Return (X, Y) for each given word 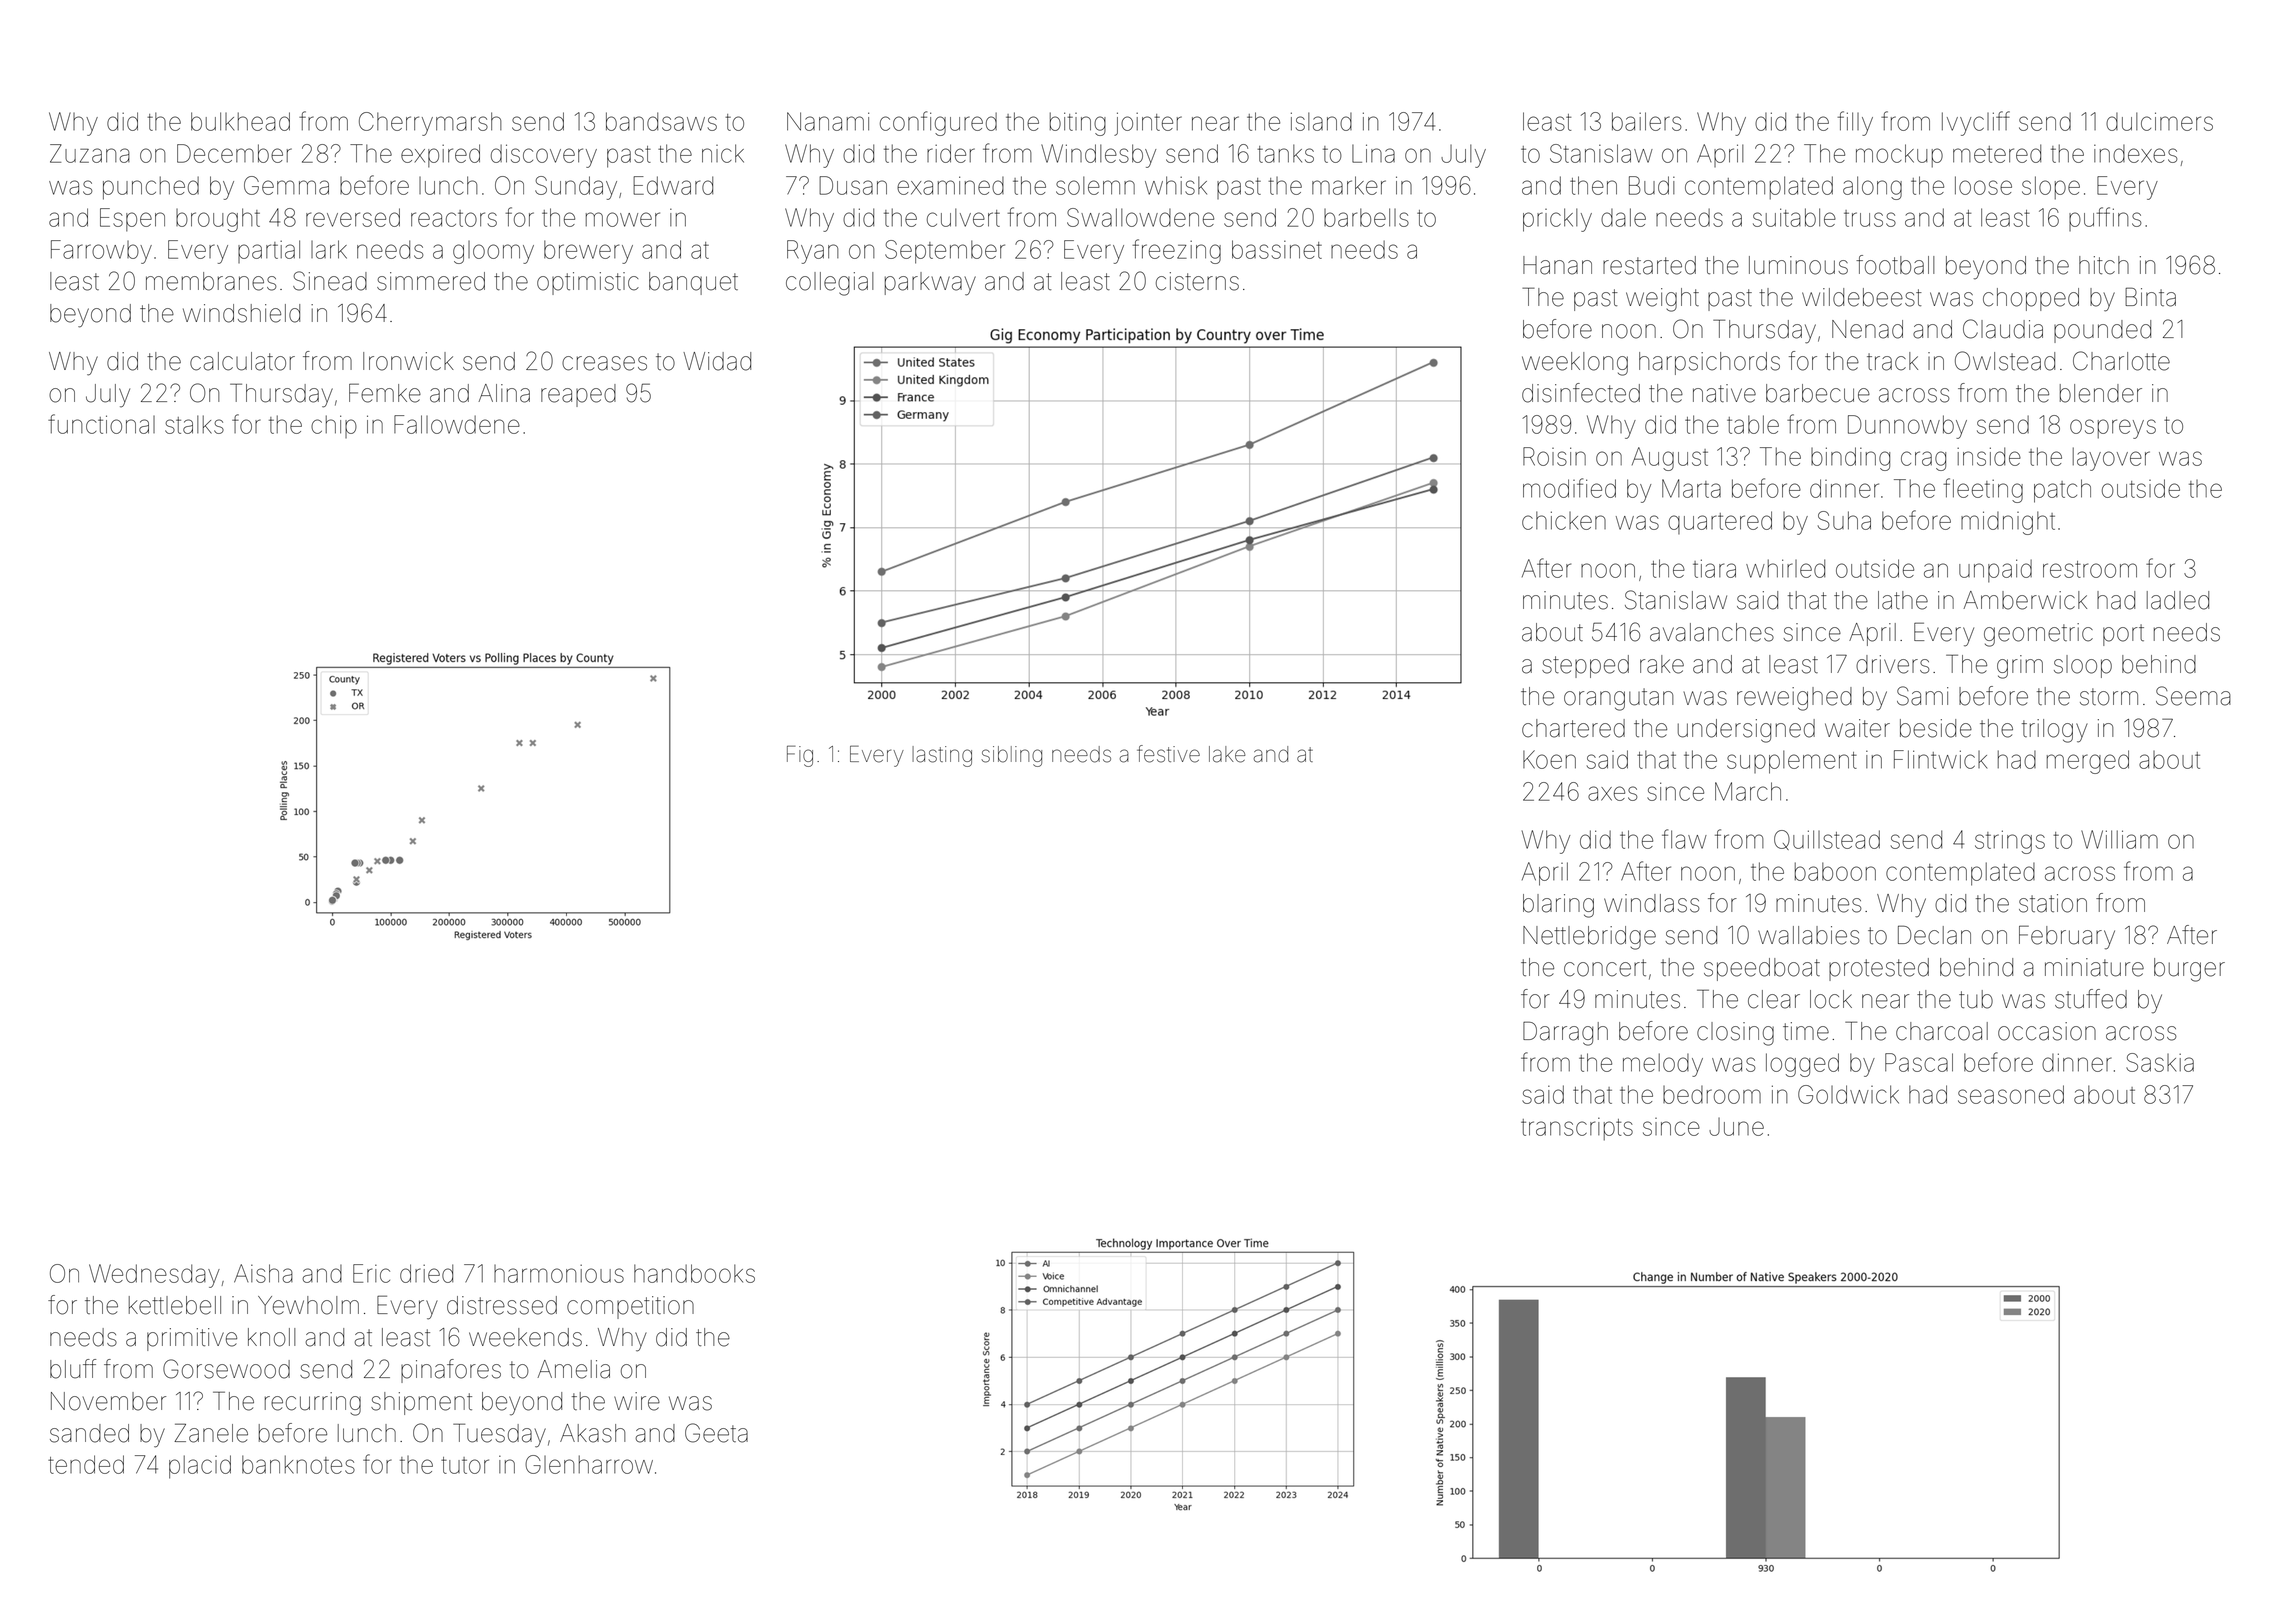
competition (630, 1307)
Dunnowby (1907, 427)
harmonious (559, 1273)
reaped (578, 395)
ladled (2178, 600)
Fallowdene (457, 424)
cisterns (1197, 281)
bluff (73, 1369)
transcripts (1577, 1129)
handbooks (694, 1273)
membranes (211, 281)
